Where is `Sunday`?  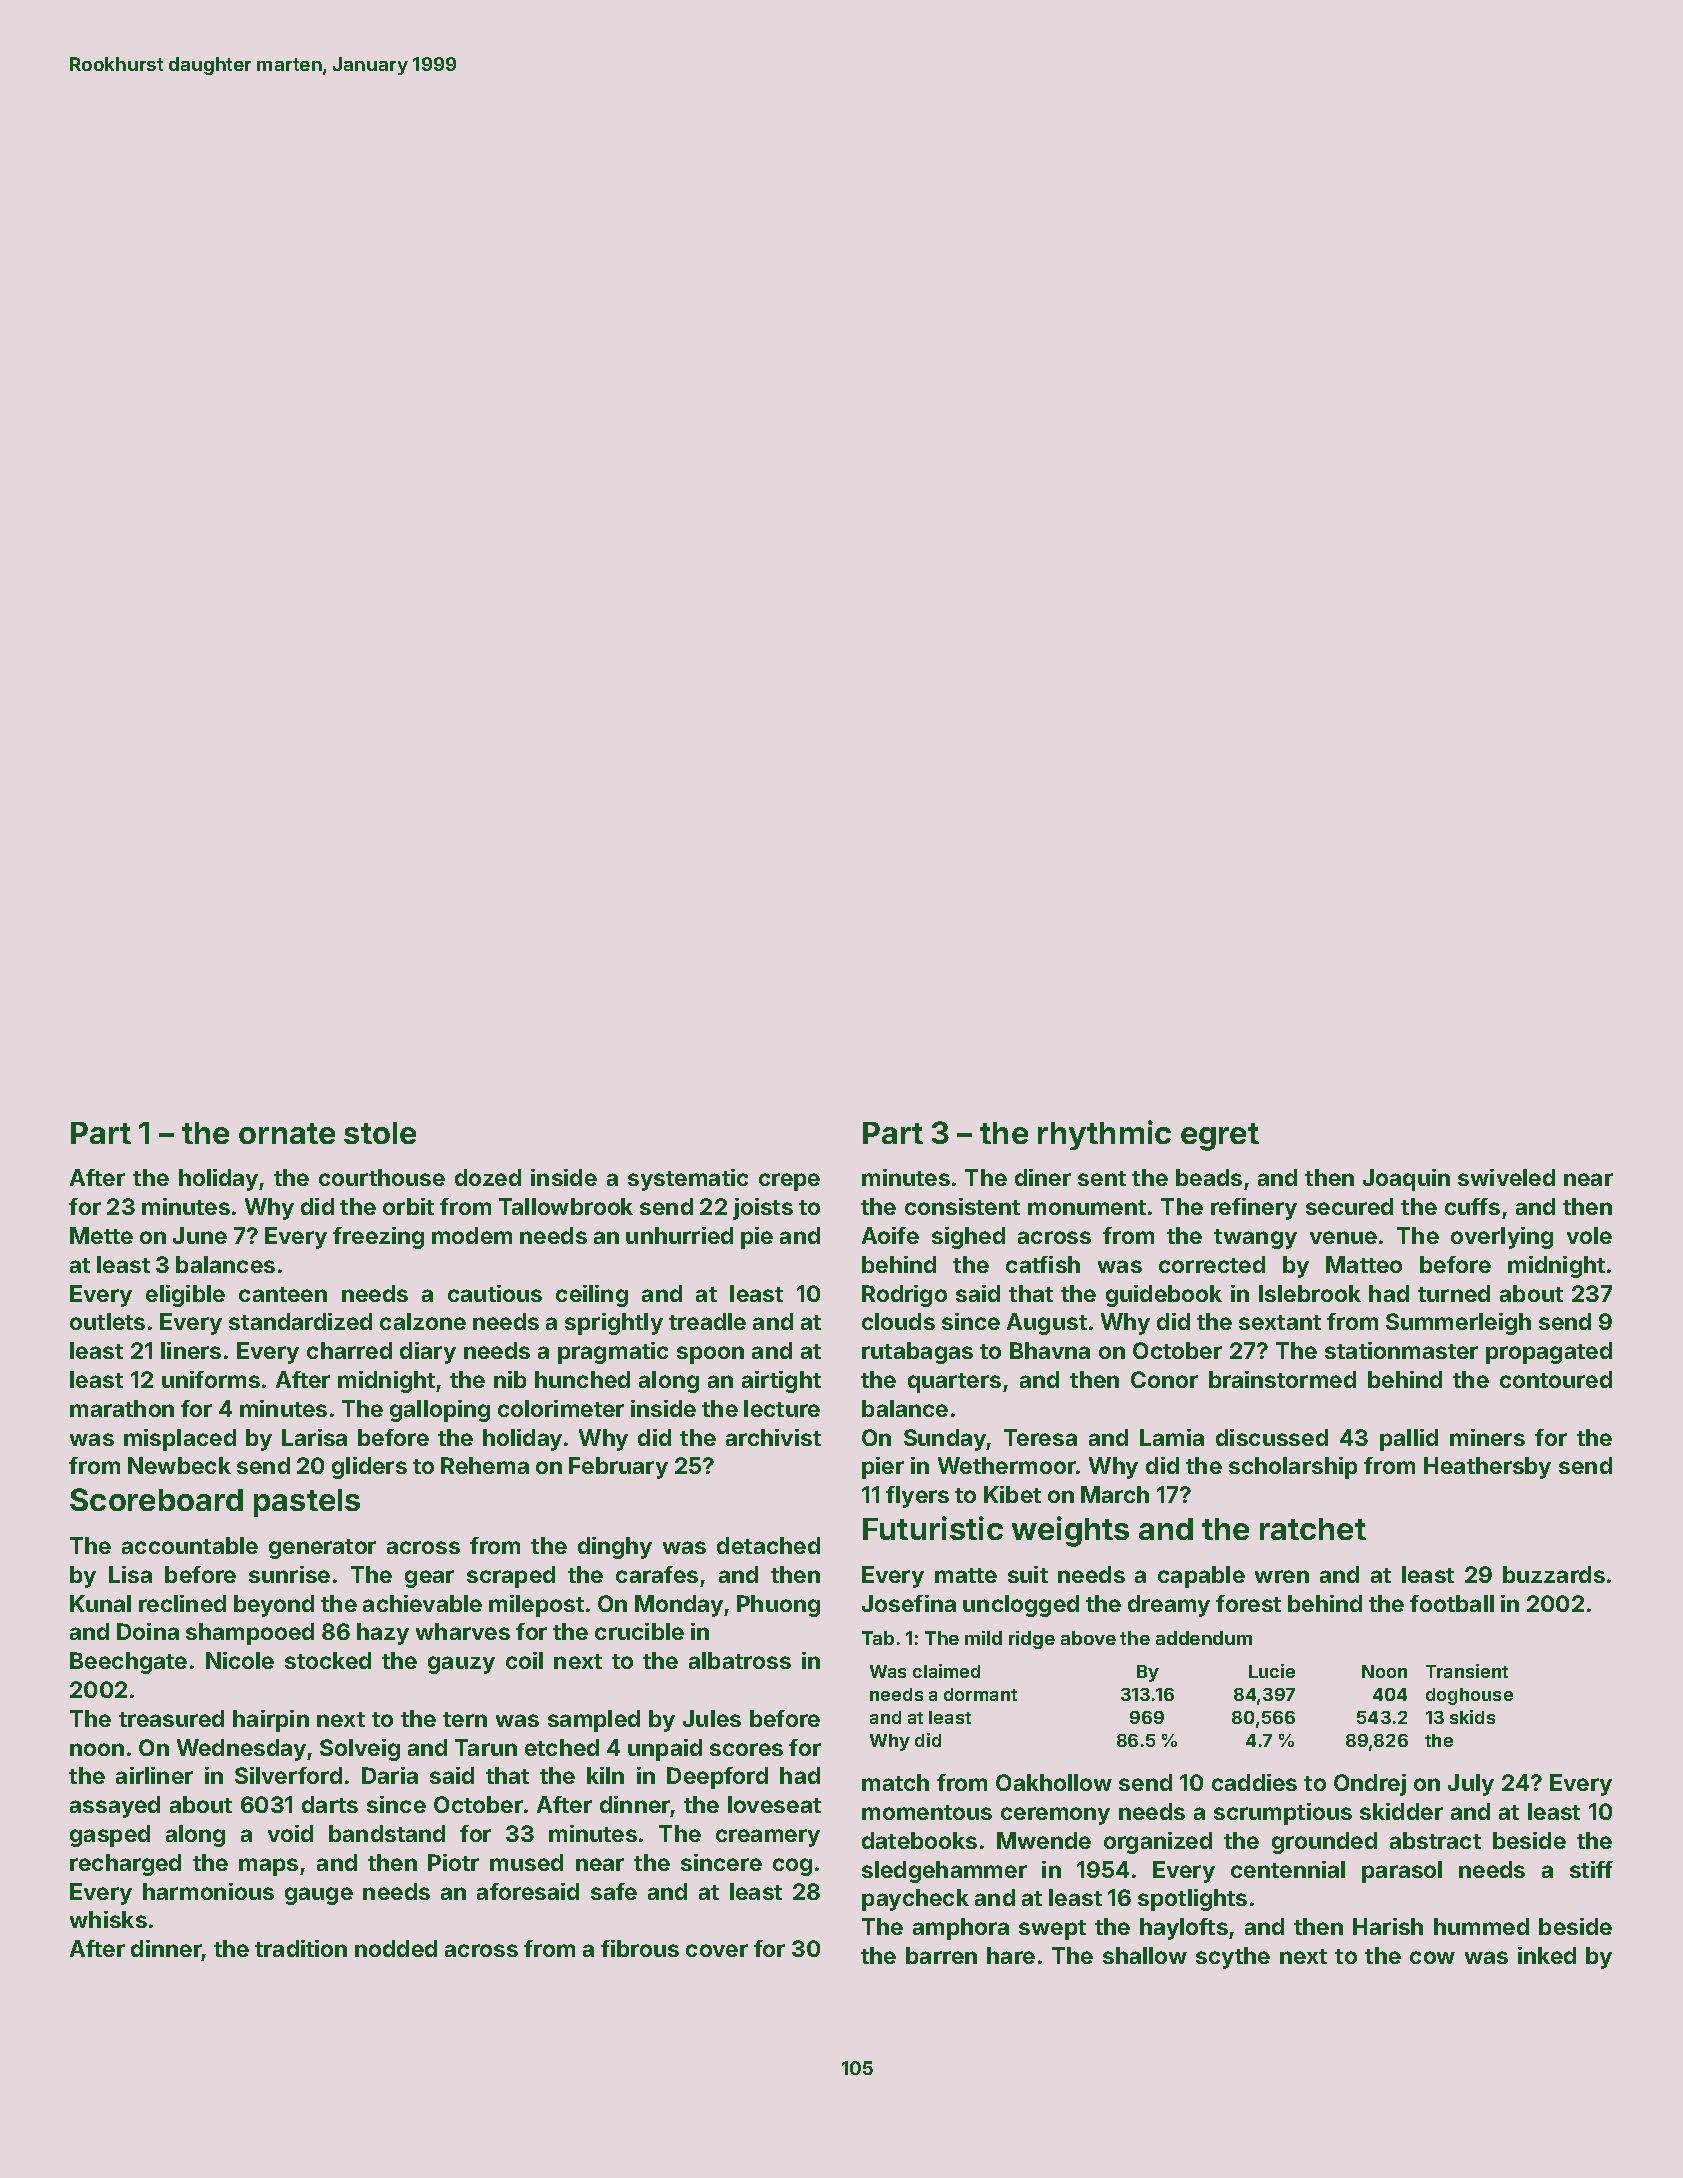 Sunday is located at coordinates (945, 1440).
